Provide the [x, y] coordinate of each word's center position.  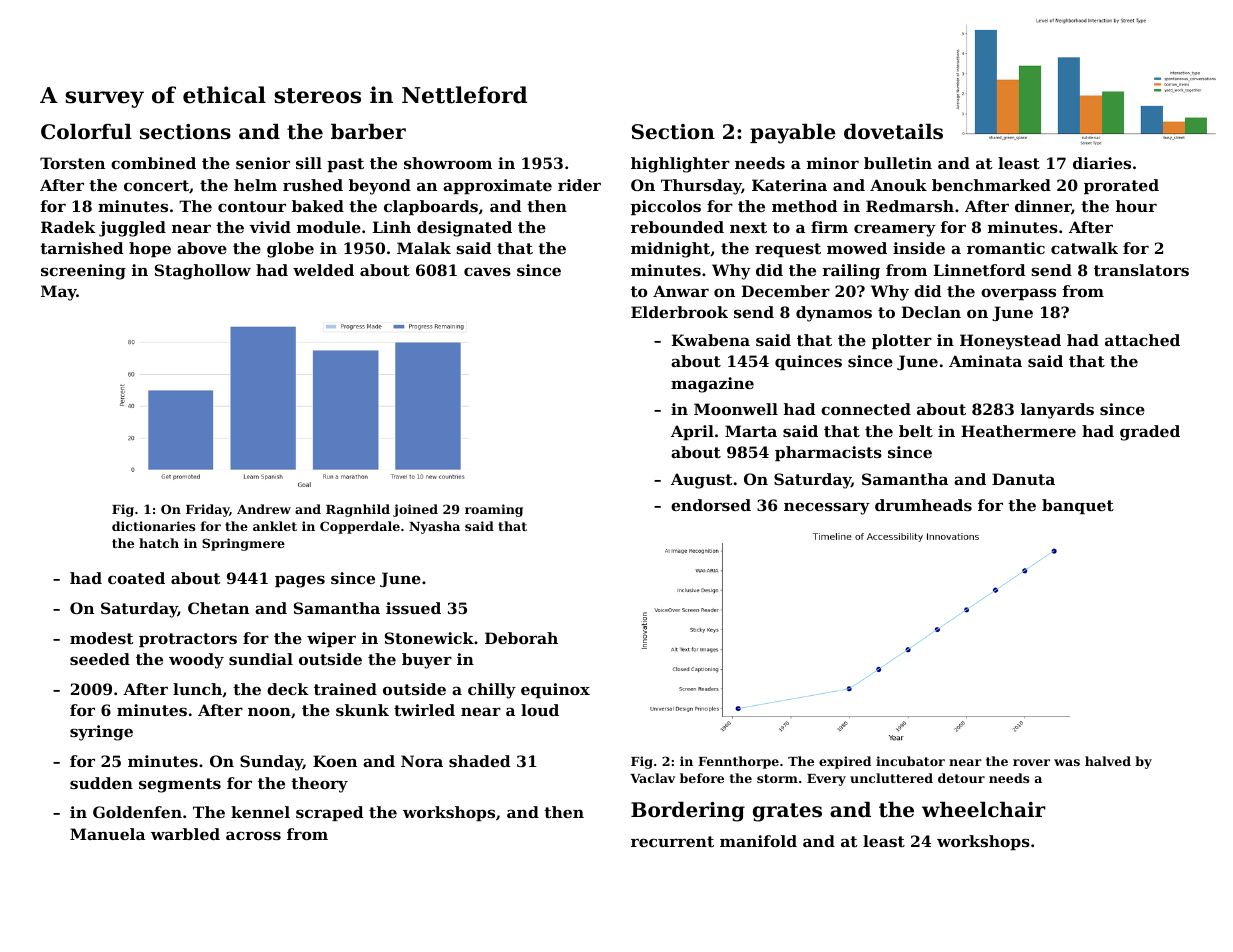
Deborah [521, 638]
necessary [827, 508]
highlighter [680, 165]
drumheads [923, 505]
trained [345, 689]
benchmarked [991, 185]
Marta [751, 431]
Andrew [264, 509]
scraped [329, 813]
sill [309, 163]
